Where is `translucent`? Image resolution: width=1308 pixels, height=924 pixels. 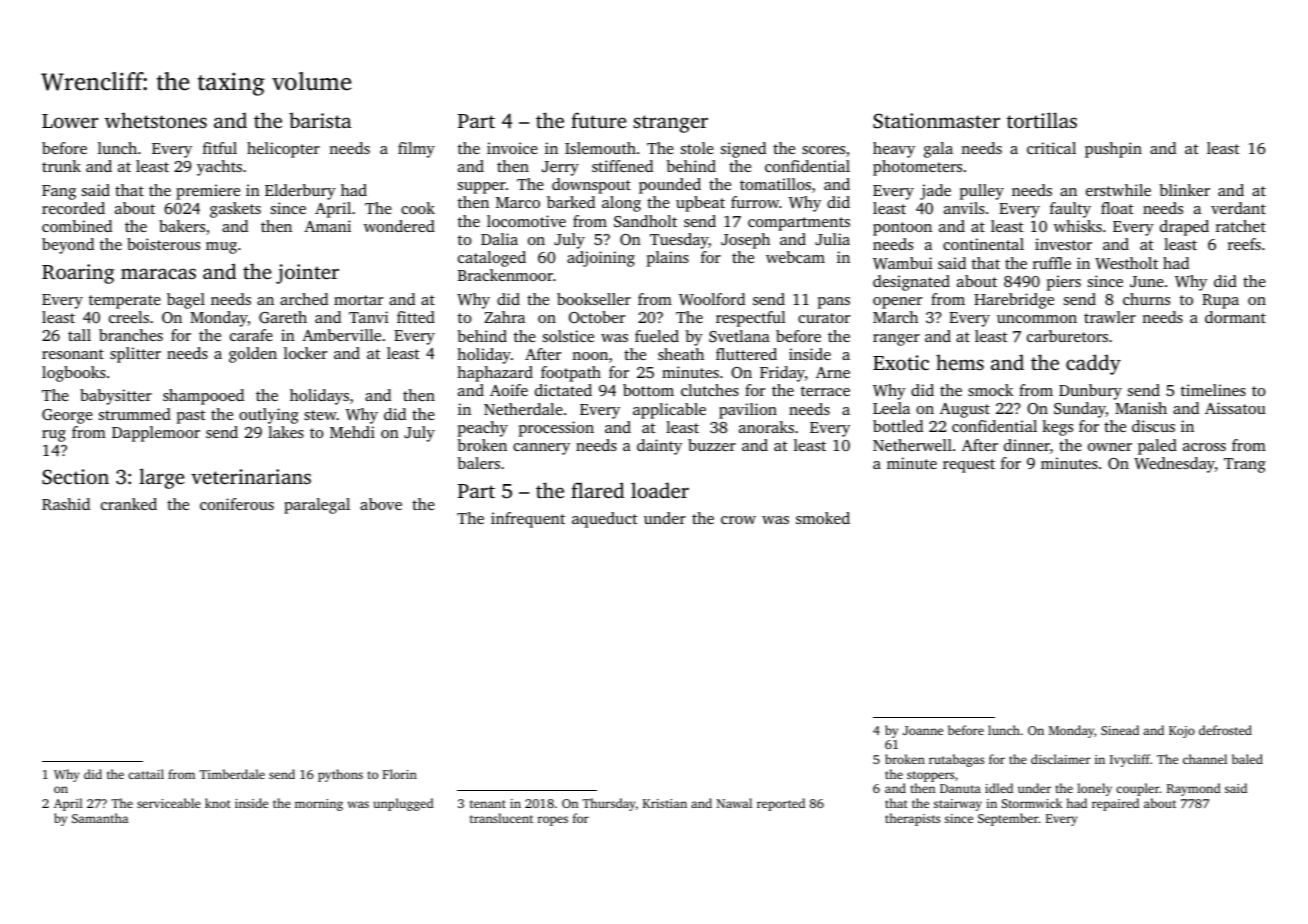
translucent is located at coordinates (501, 818).
